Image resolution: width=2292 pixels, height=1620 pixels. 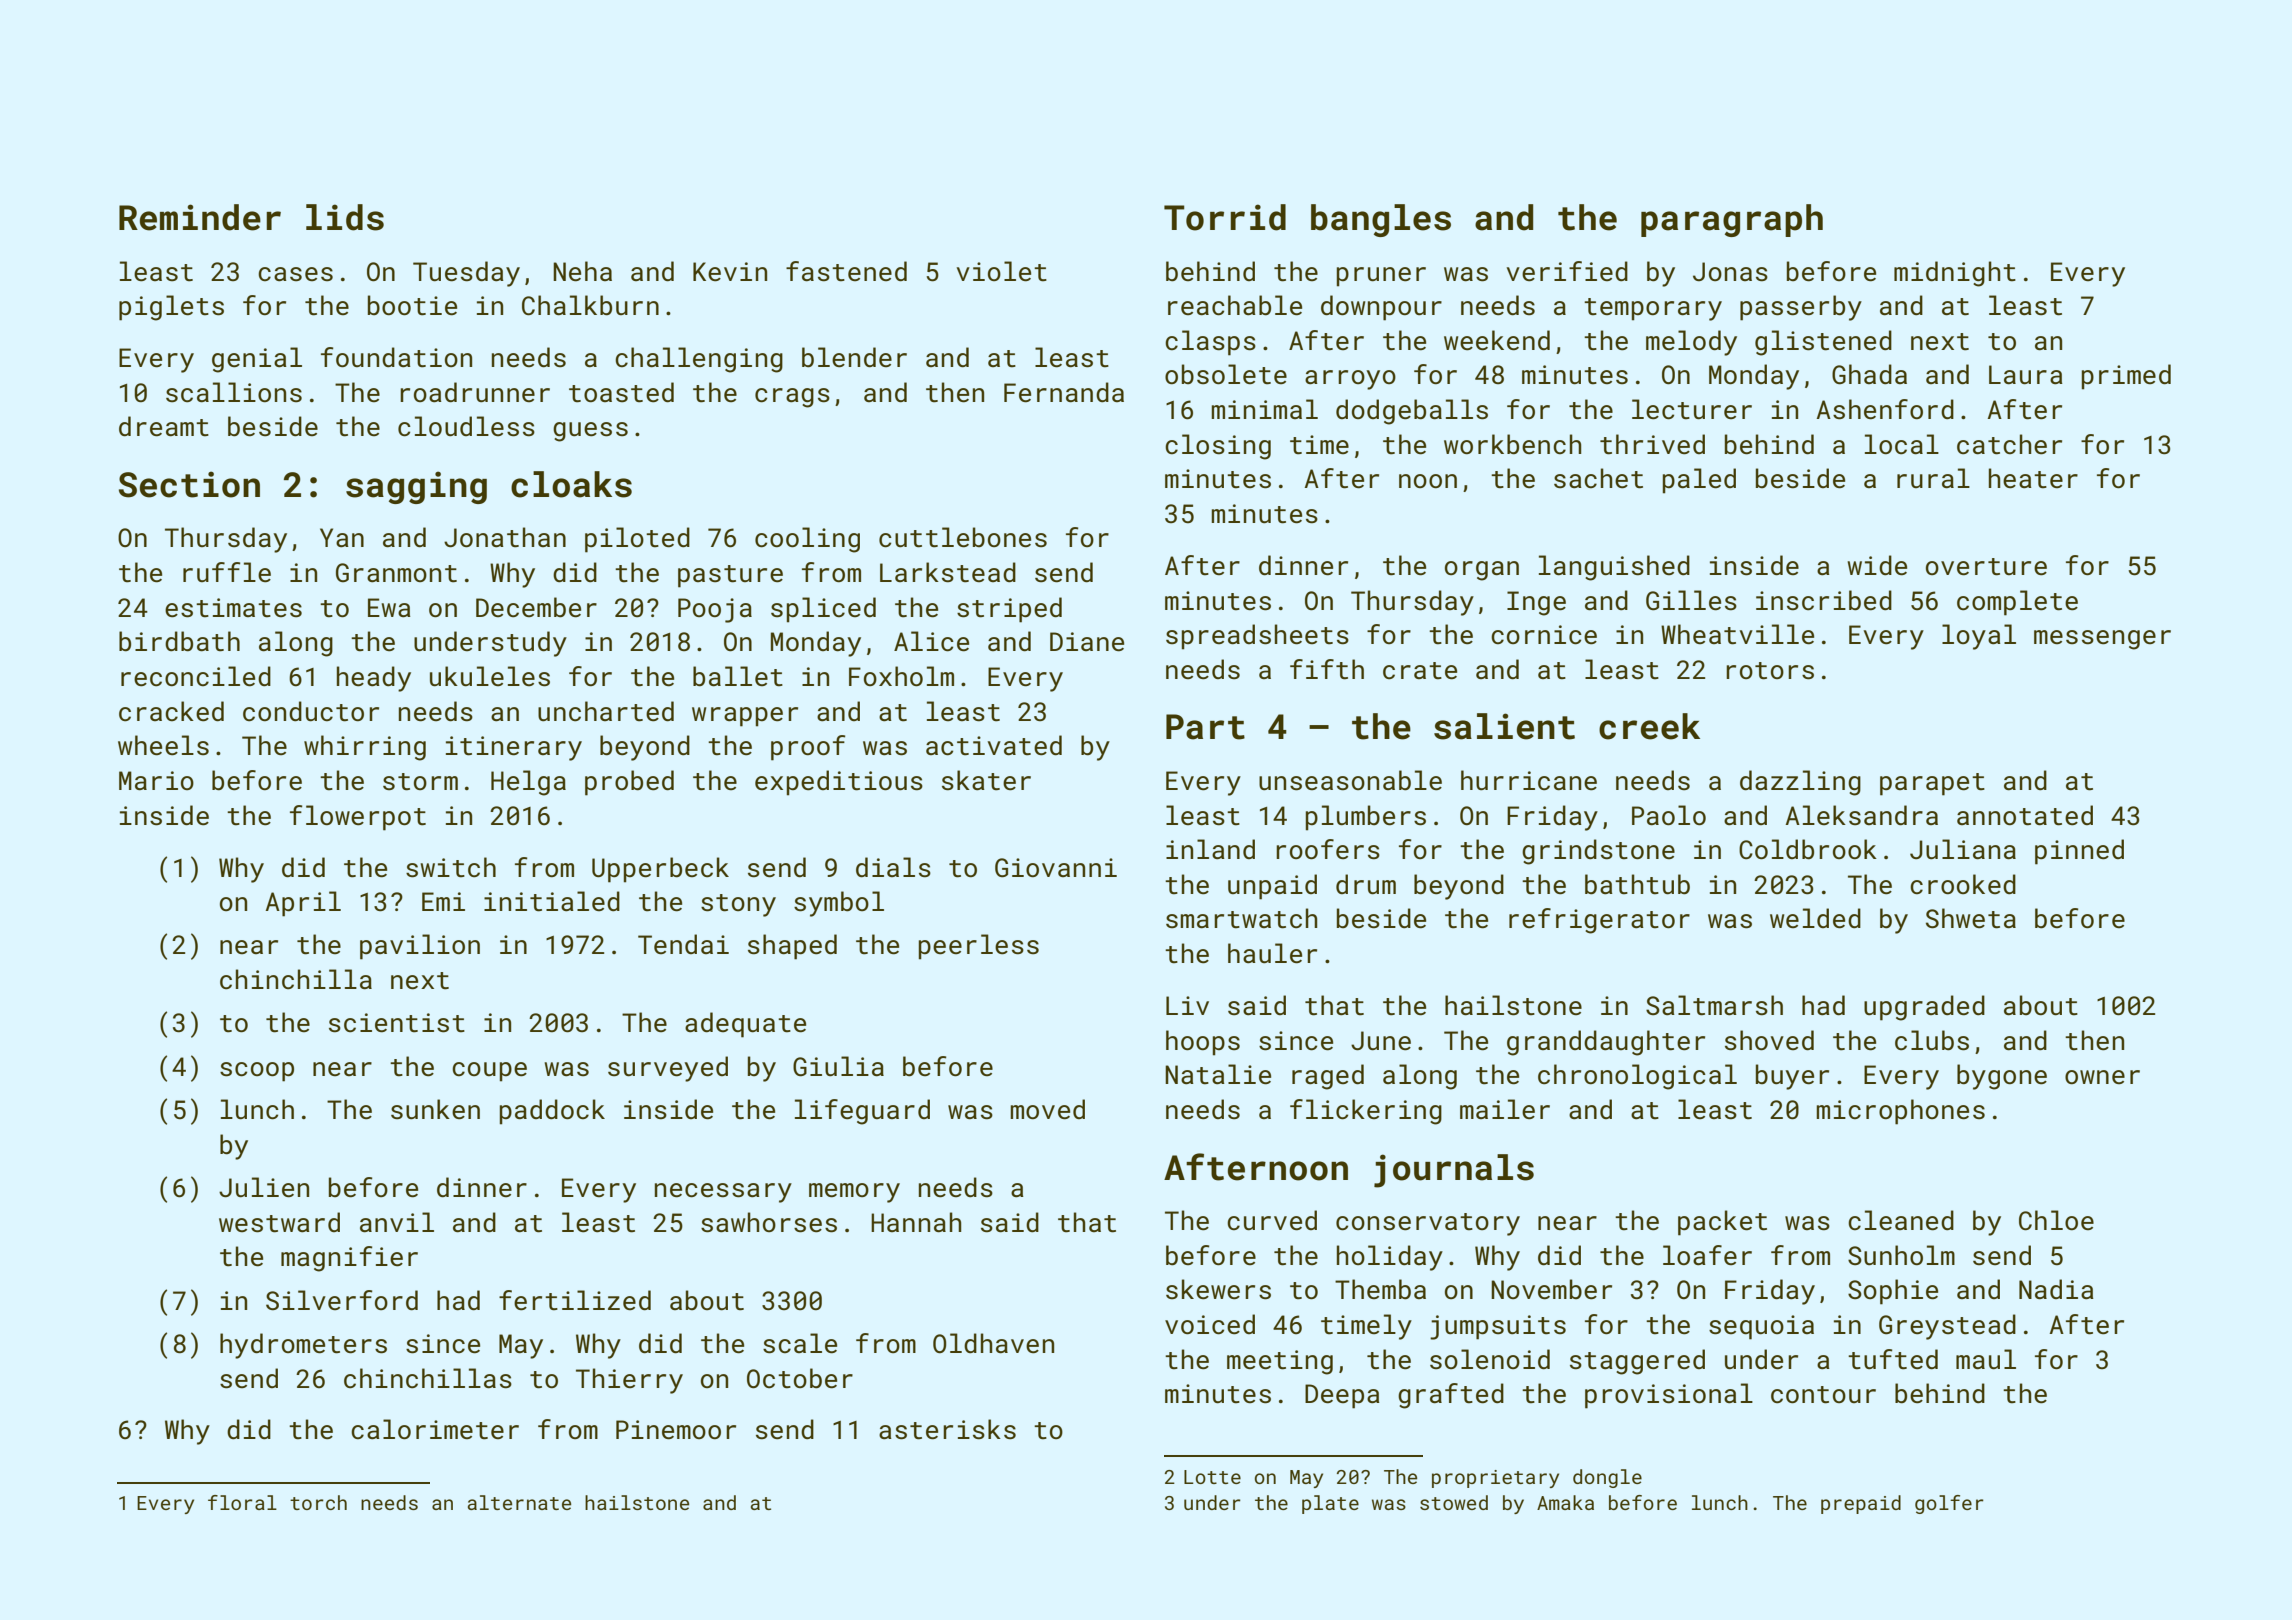 What do you see at coordinates (575, 1300) in the document?
I see `fertilized` at bounding box center [575, 1300].
